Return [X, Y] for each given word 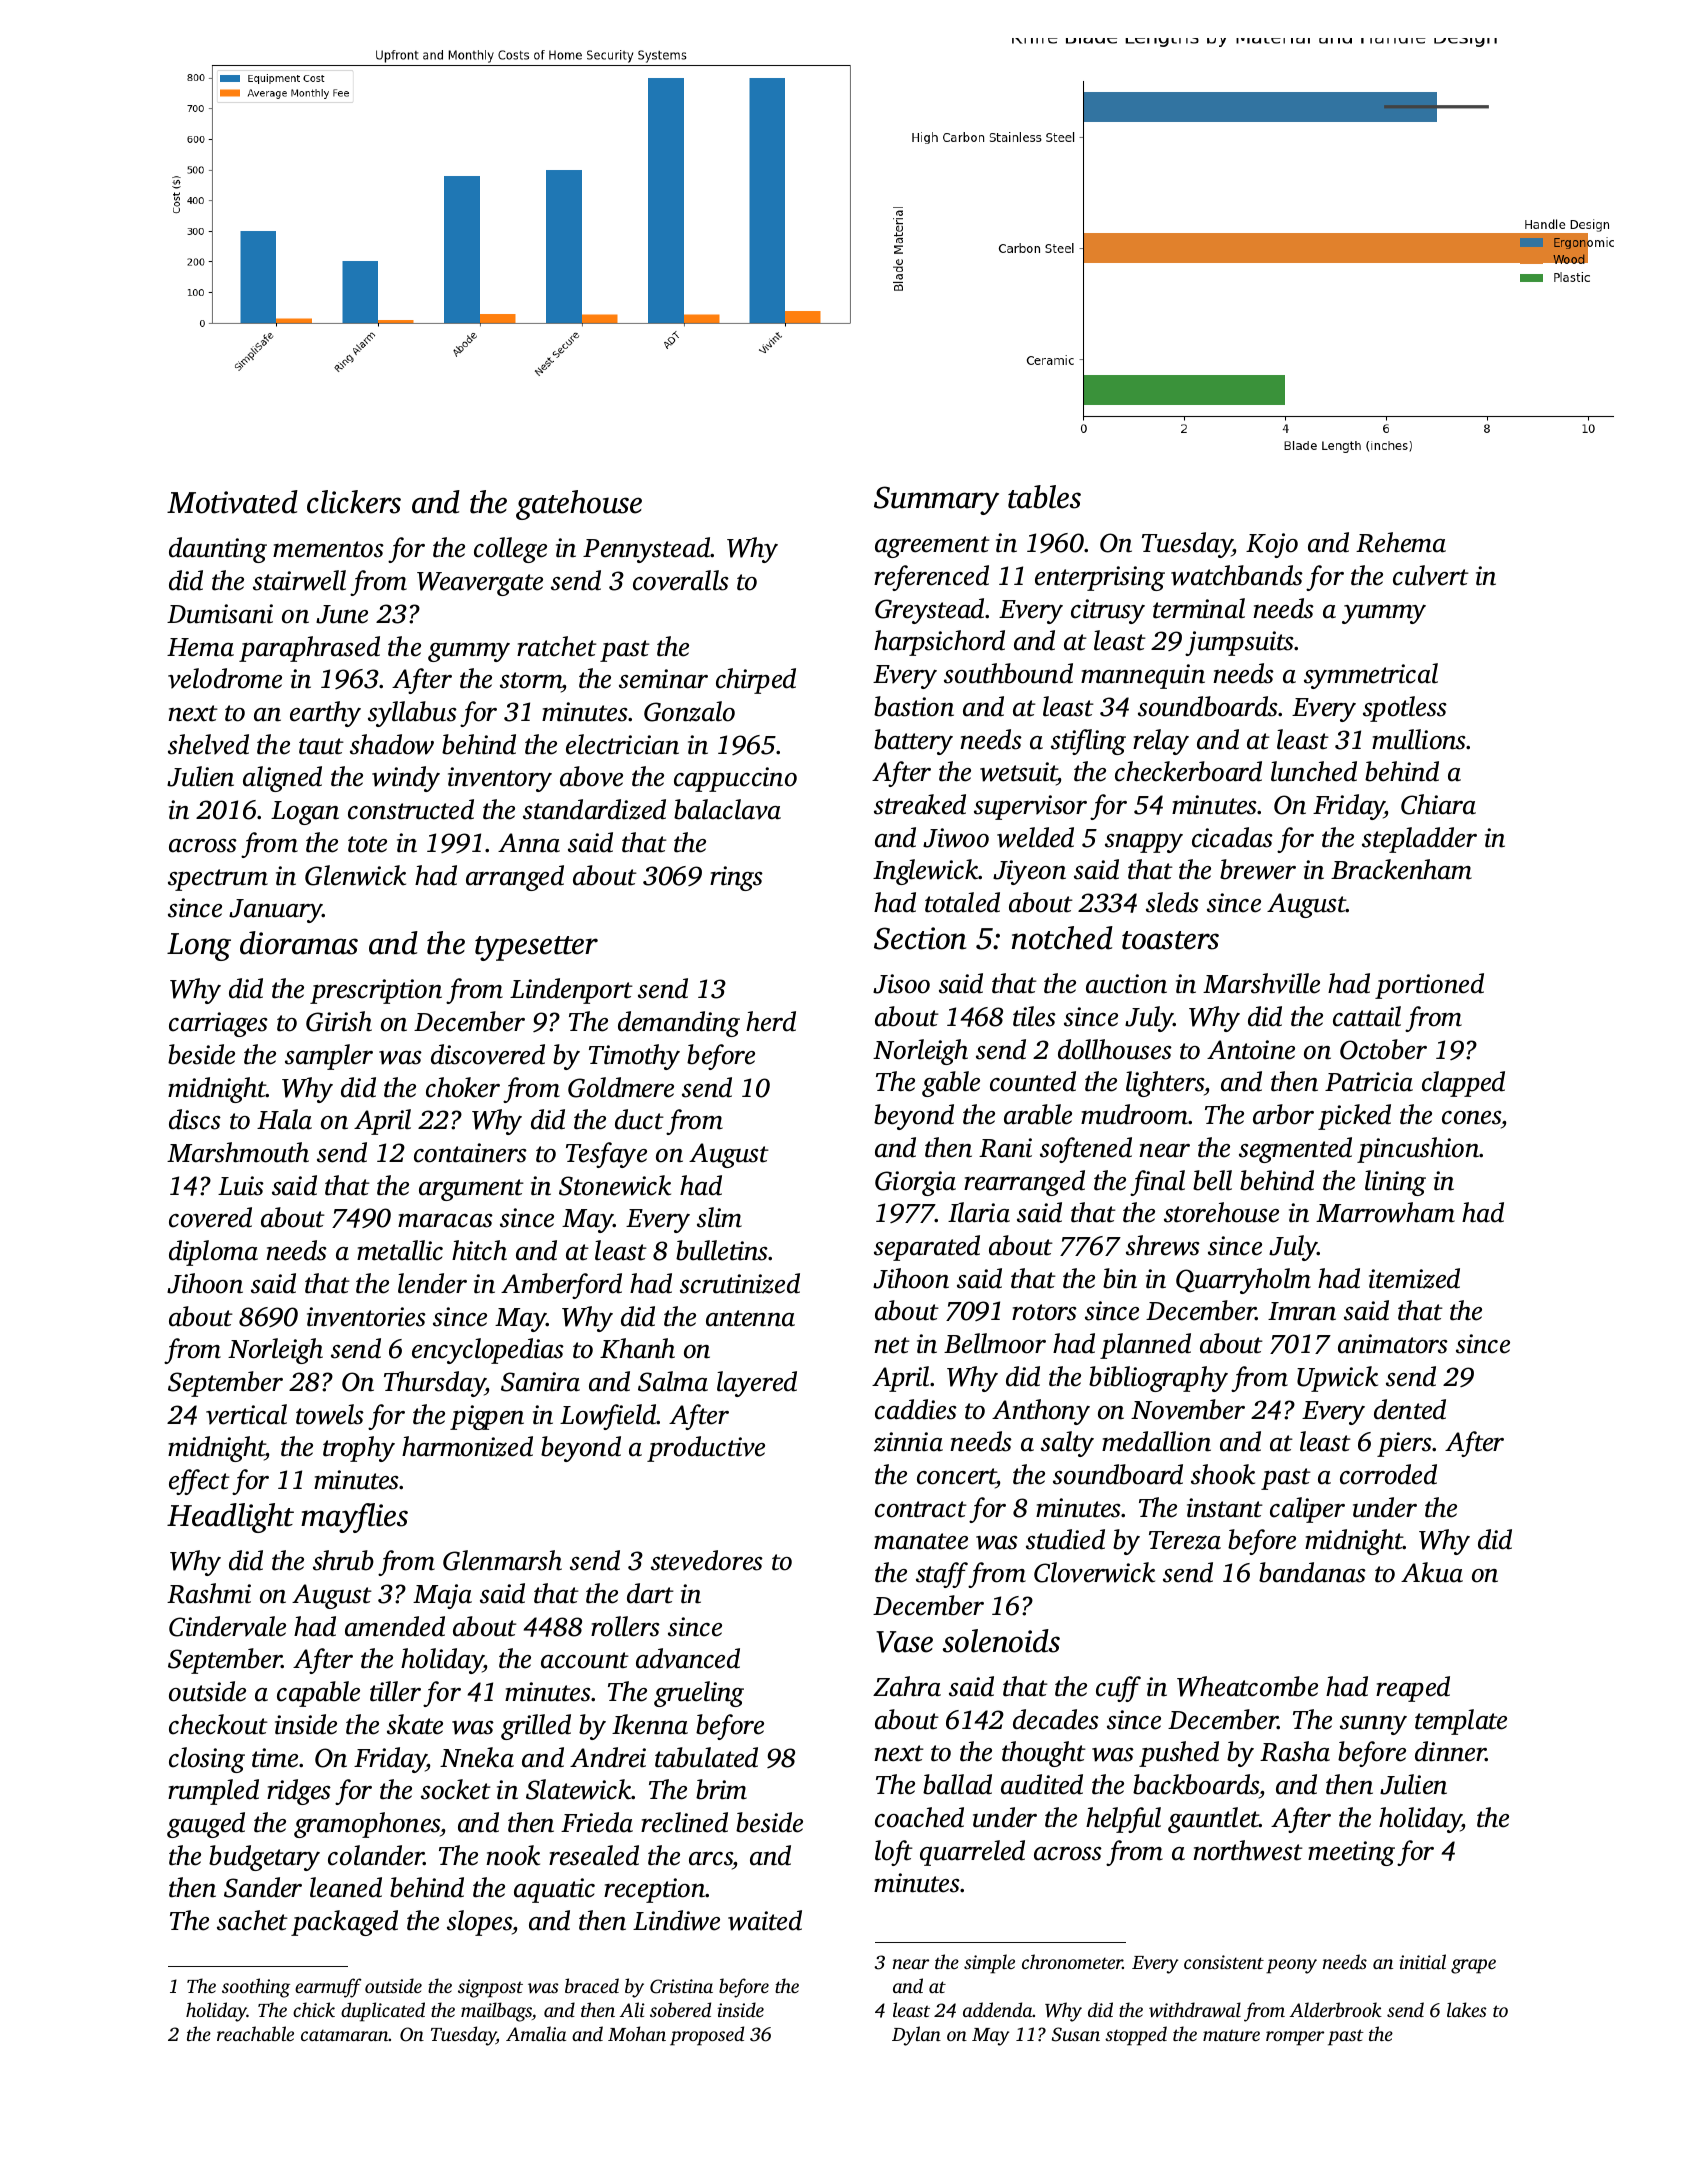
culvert [1431, 575]
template [1461, 1722]
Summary [936, 500]
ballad [957, 1784]
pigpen [487, 1417]
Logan [305, 813]
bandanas [1312, 1572]
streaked [920, 804]
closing [207, 1760]
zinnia [908, 1442]
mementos [328, 549]
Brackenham [1401, 869]
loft [894, 1853]
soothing [256, 1988]
